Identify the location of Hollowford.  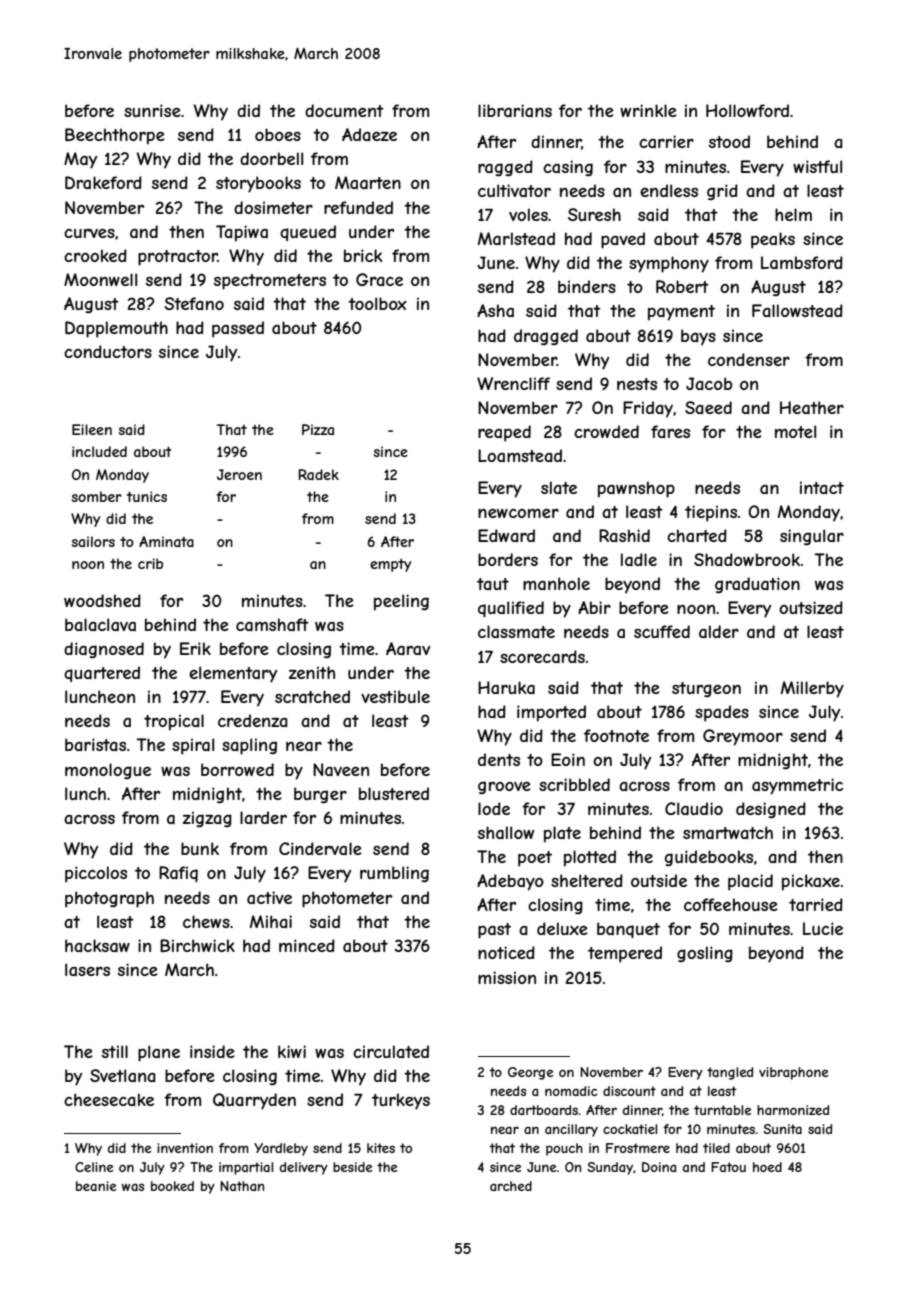
(747, 110).
